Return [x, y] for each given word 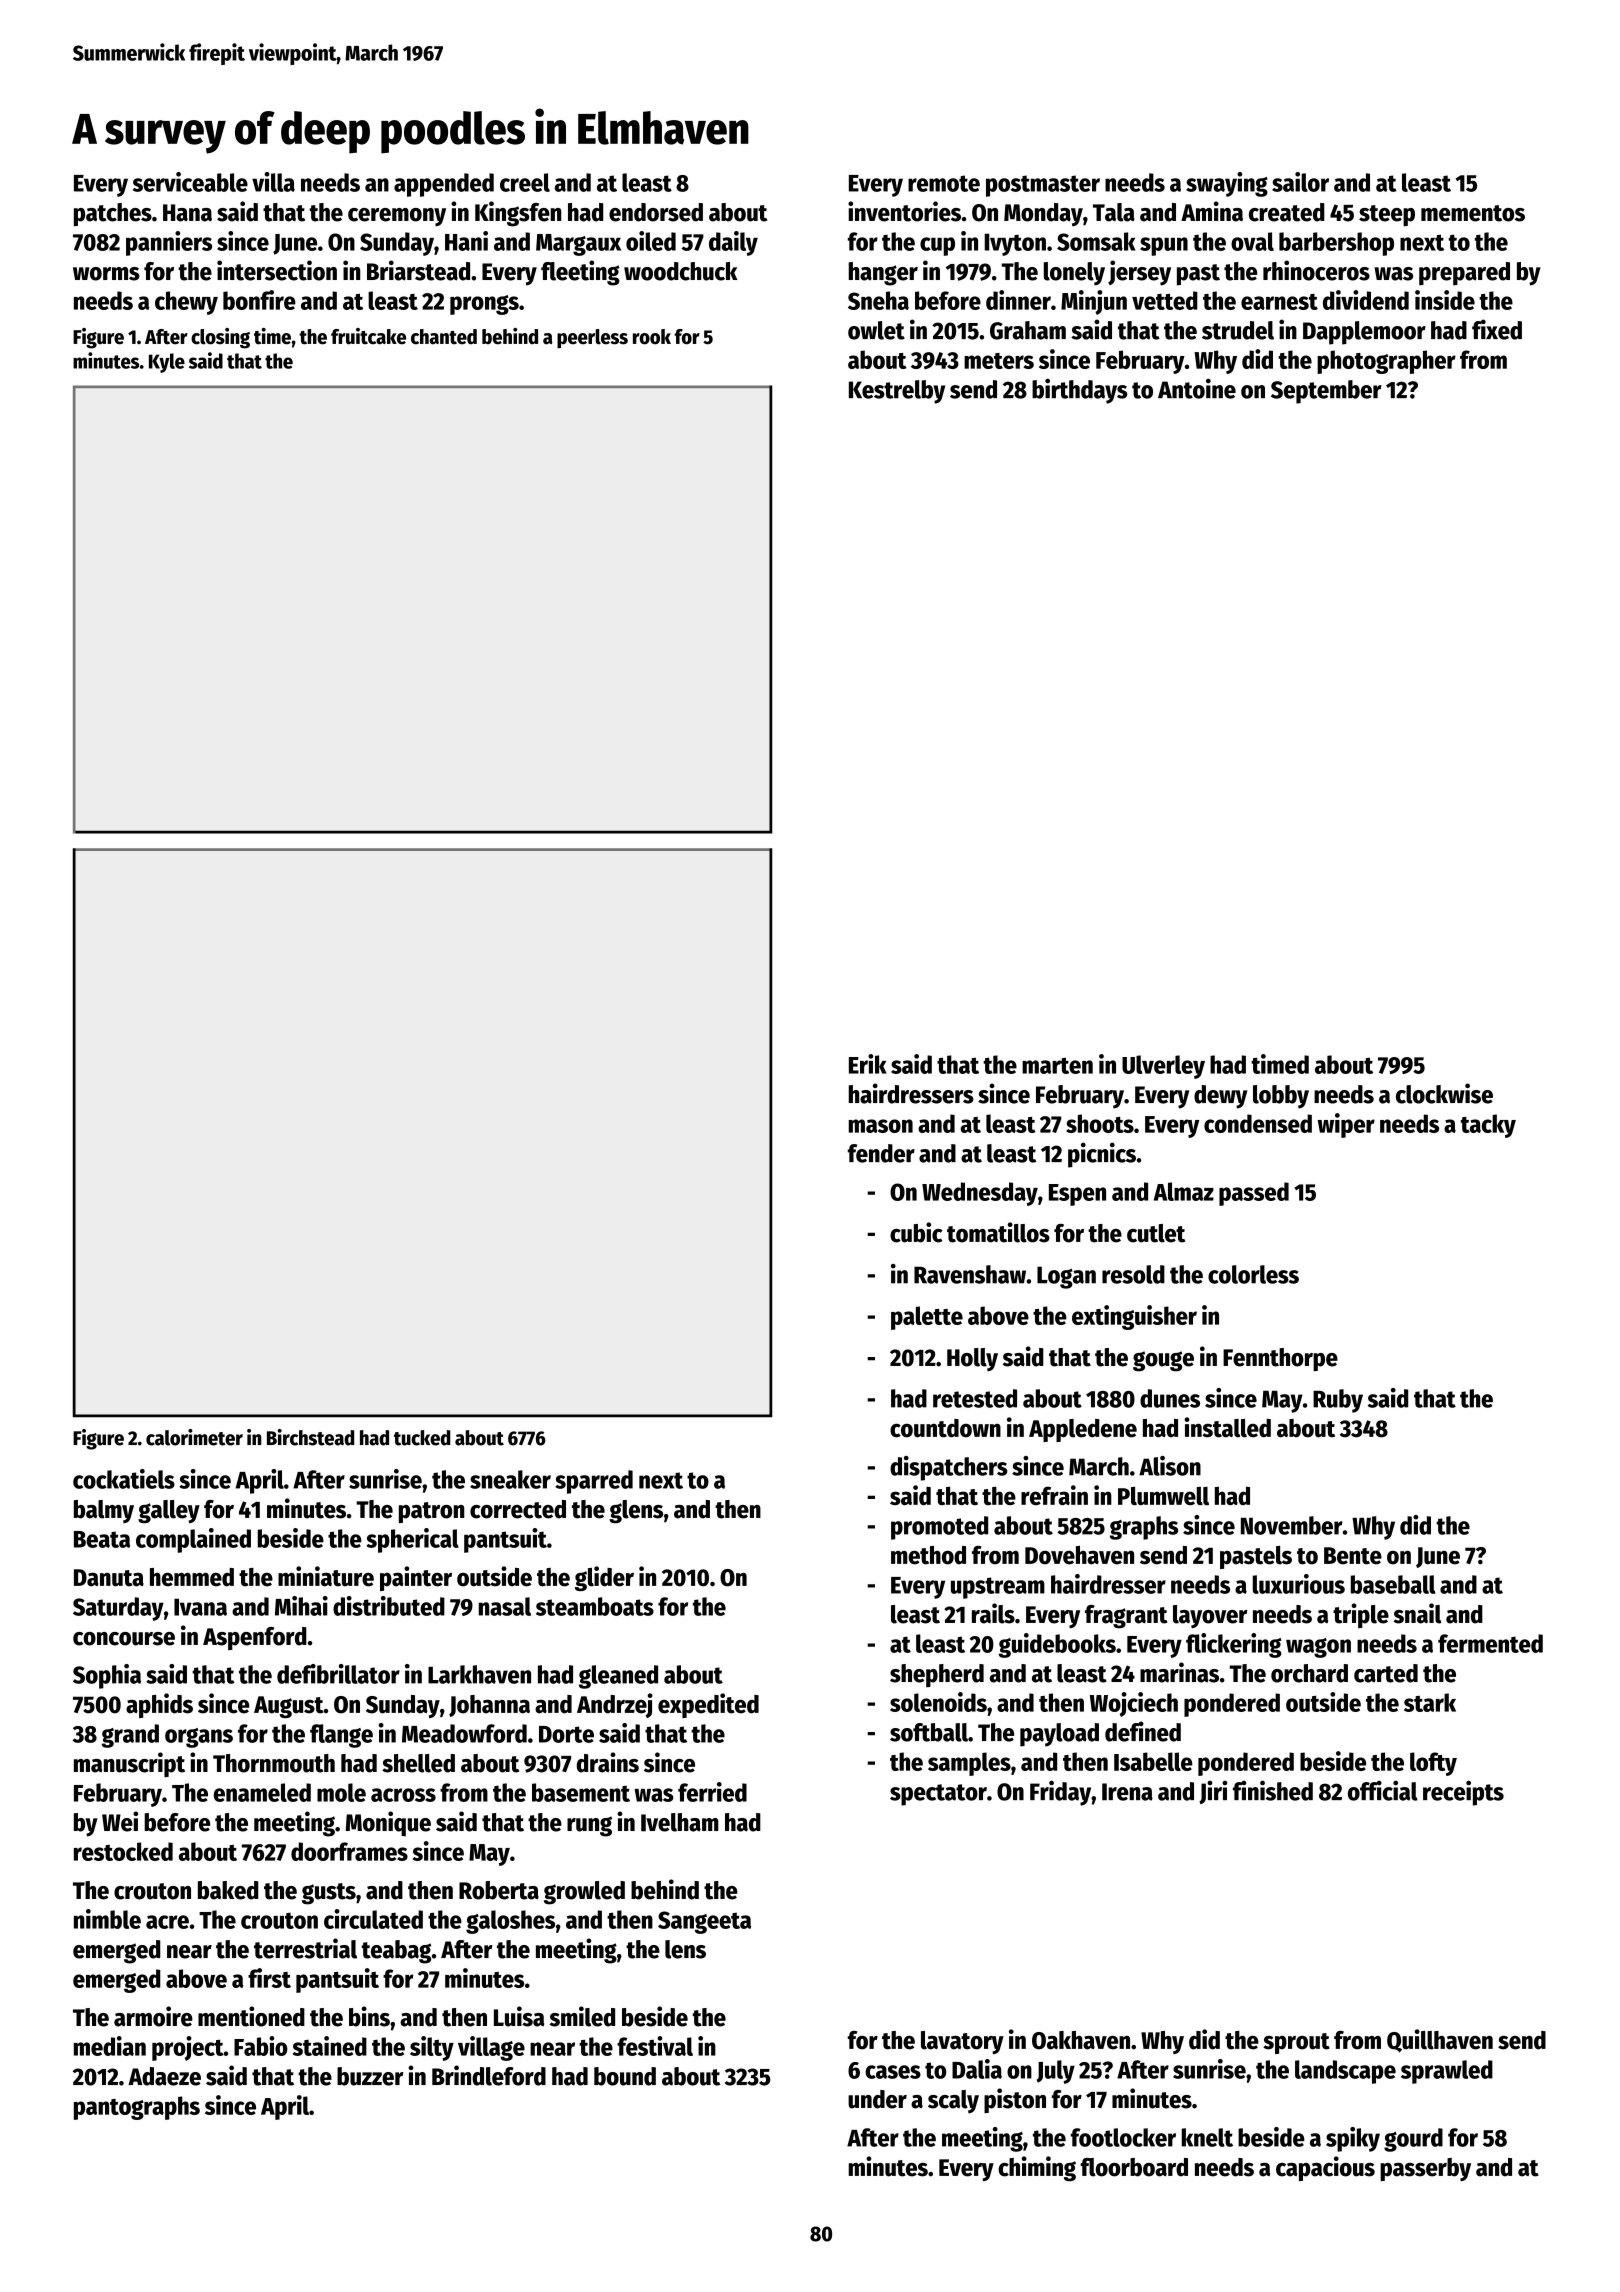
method [928, 1555]
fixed [1497, 329]
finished [1273, 1790]
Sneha [878, 300]
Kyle [167, 363]
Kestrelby [897, 392]
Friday [1060, 1793]
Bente [1353, 1556]
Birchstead [310, 1437]
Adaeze [164, 2076]
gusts [329, 1894]
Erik [868, 1064]
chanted [444, 337]
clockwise [1444, 1093]
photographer [1386, 362]
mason [881, 1126]
